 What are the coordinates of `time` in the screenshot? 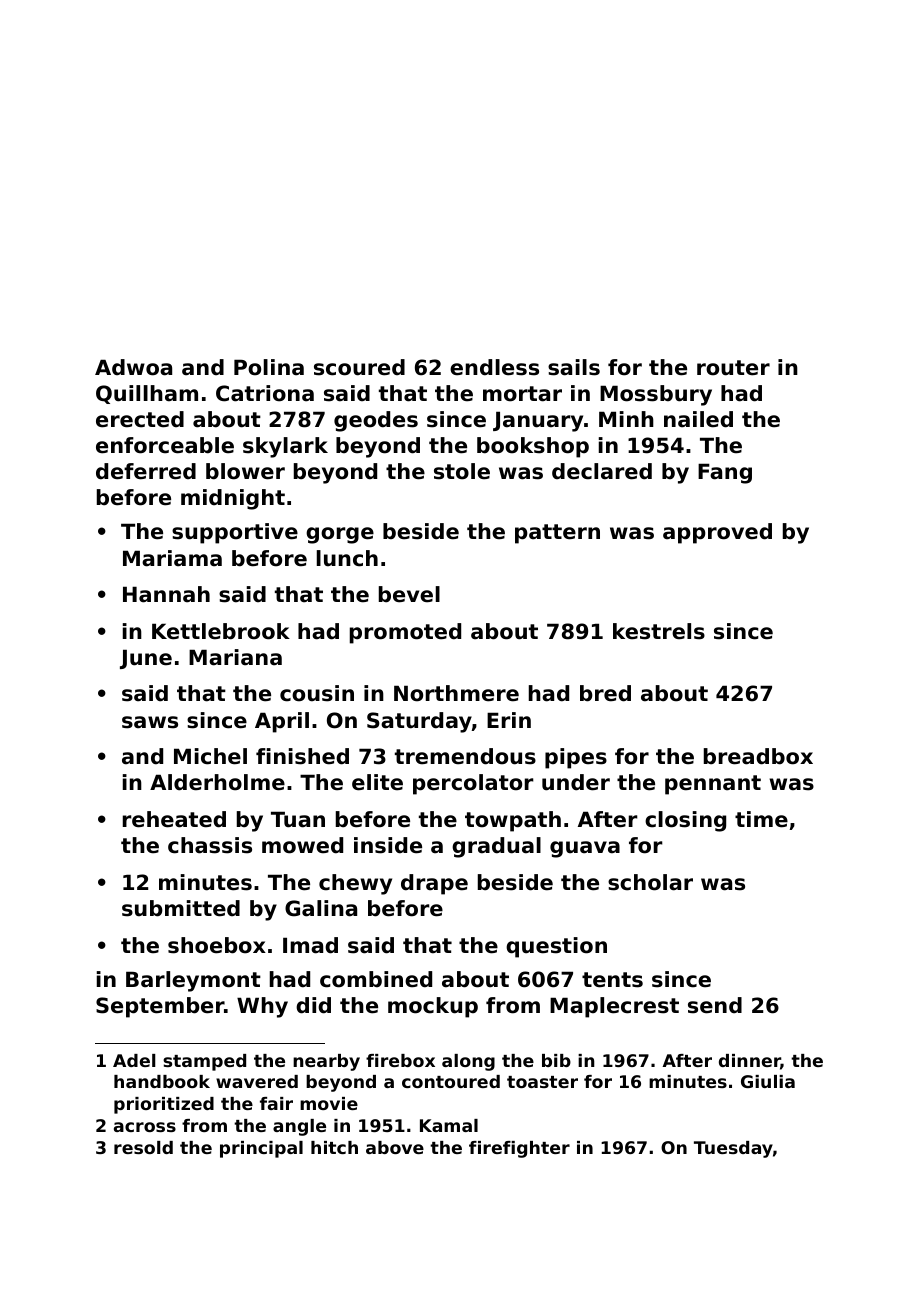 It's located at (761, 819).
